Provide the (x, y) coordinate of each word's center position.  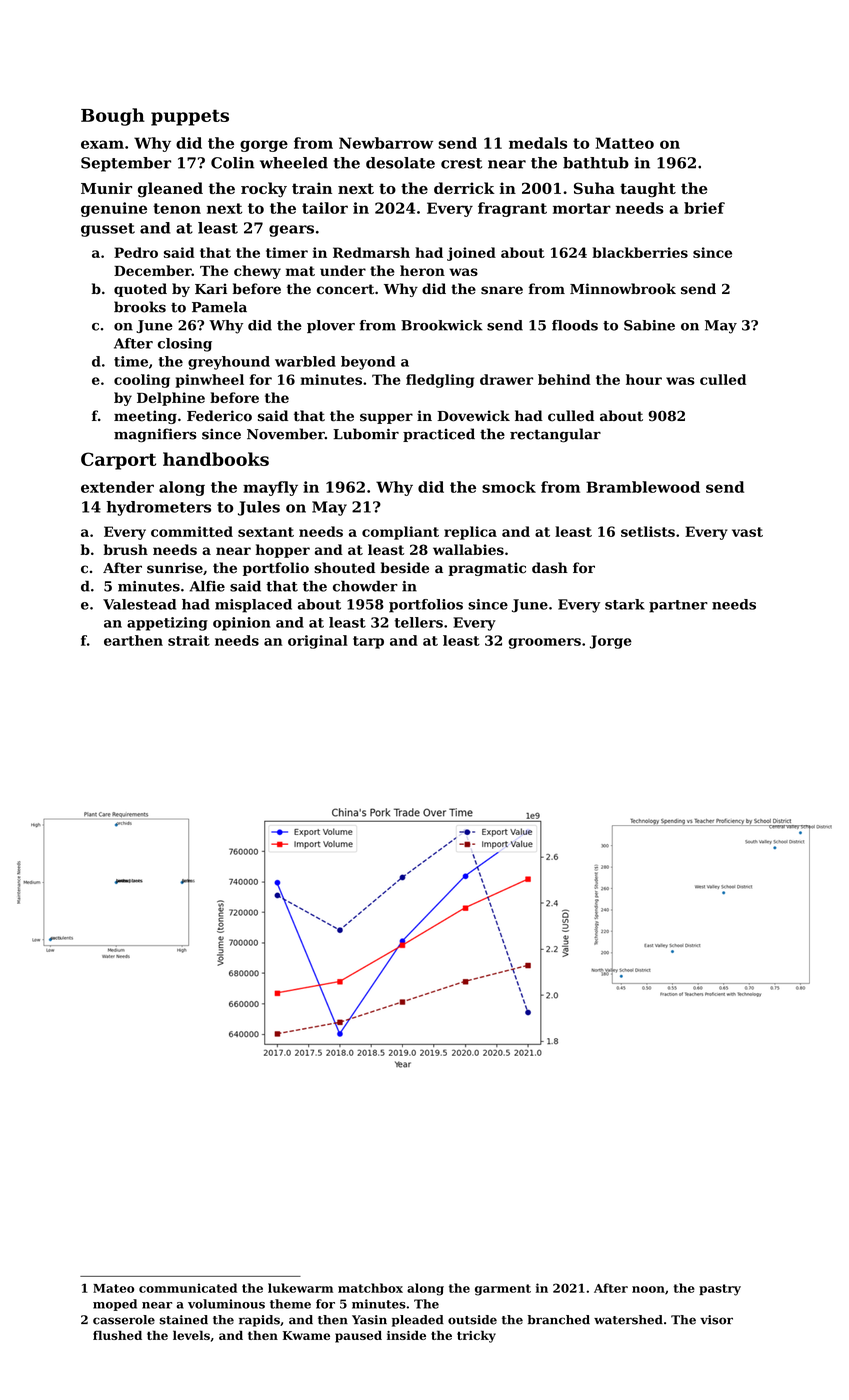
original (318, 642)
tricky (476, 1336)
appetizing (167, 624)
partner (678, 606)
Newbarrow (386, 143)
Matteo (625, 143)
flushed (117, 1335)
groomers (544, 643)
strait (189, 640)
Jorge (611, 642)
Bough (113, 117)
